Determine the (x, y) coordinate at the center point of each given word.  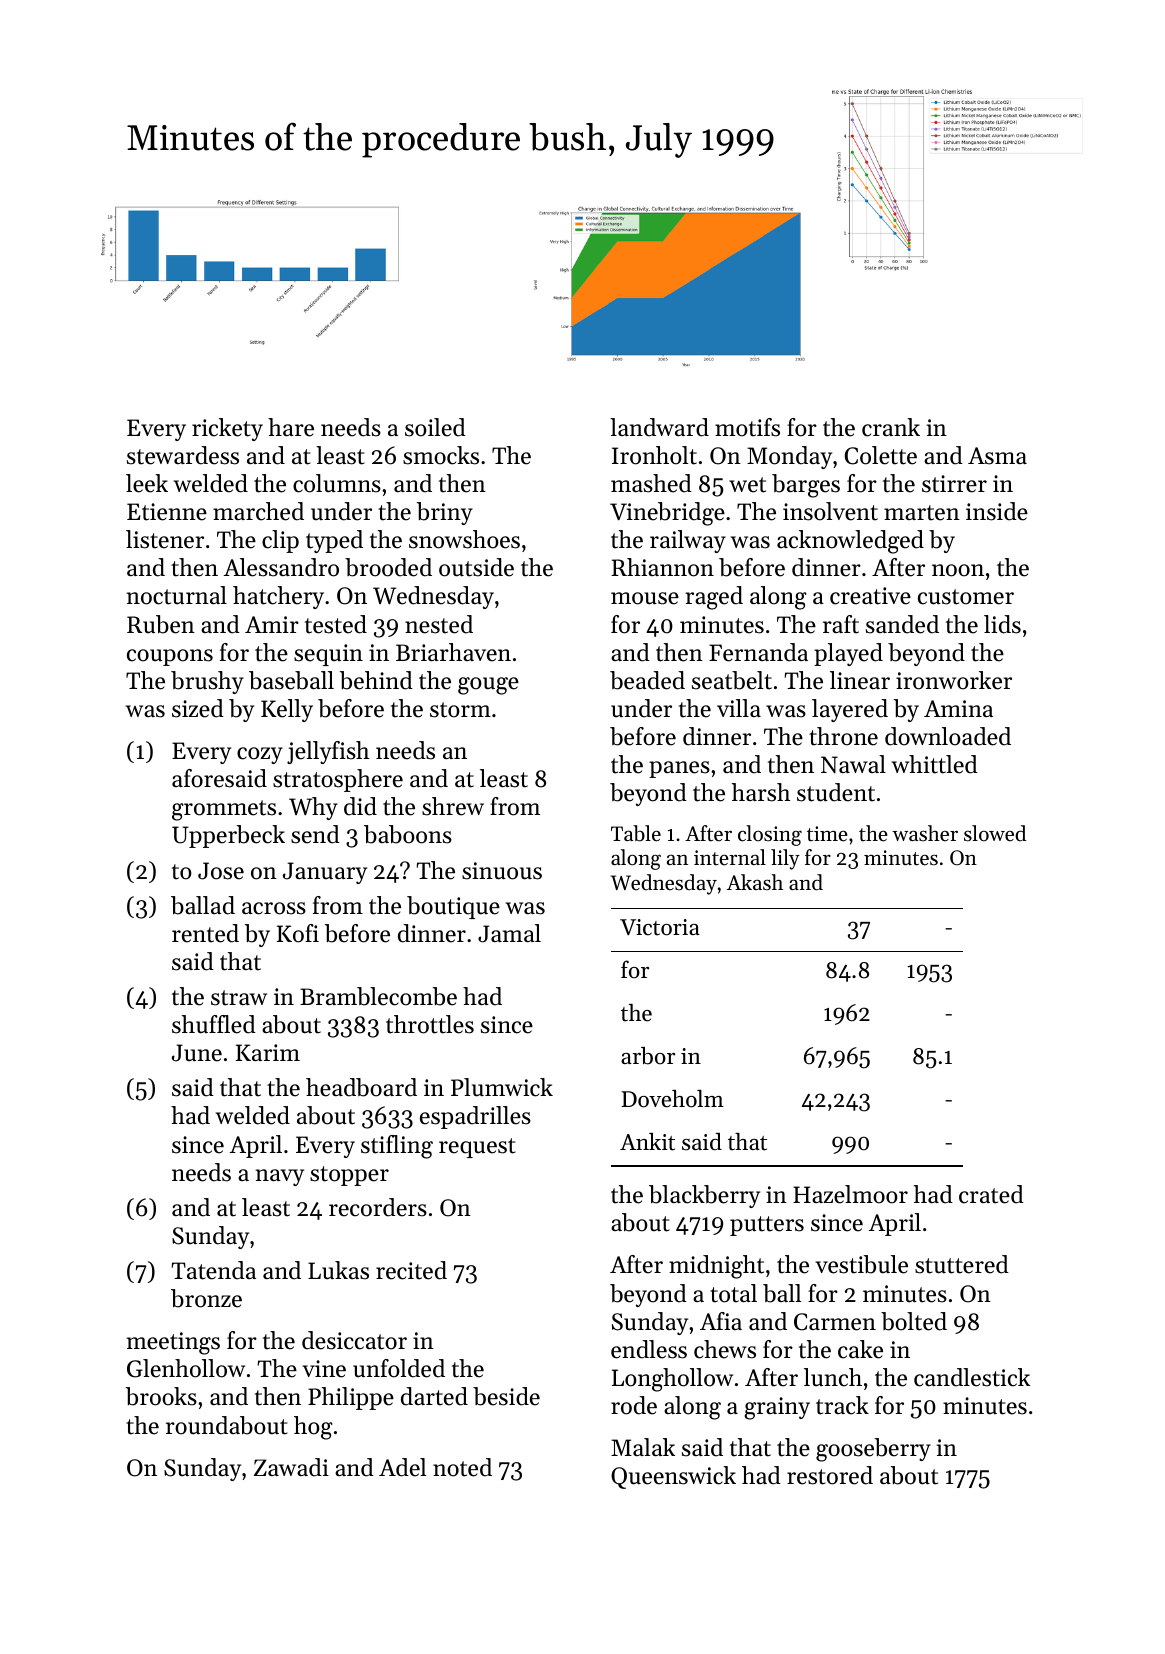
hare (291, 427)
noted (462, 1467)
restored (830, 1475)
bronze (206, 1298)
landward (659, 427)
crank (891, 427)
